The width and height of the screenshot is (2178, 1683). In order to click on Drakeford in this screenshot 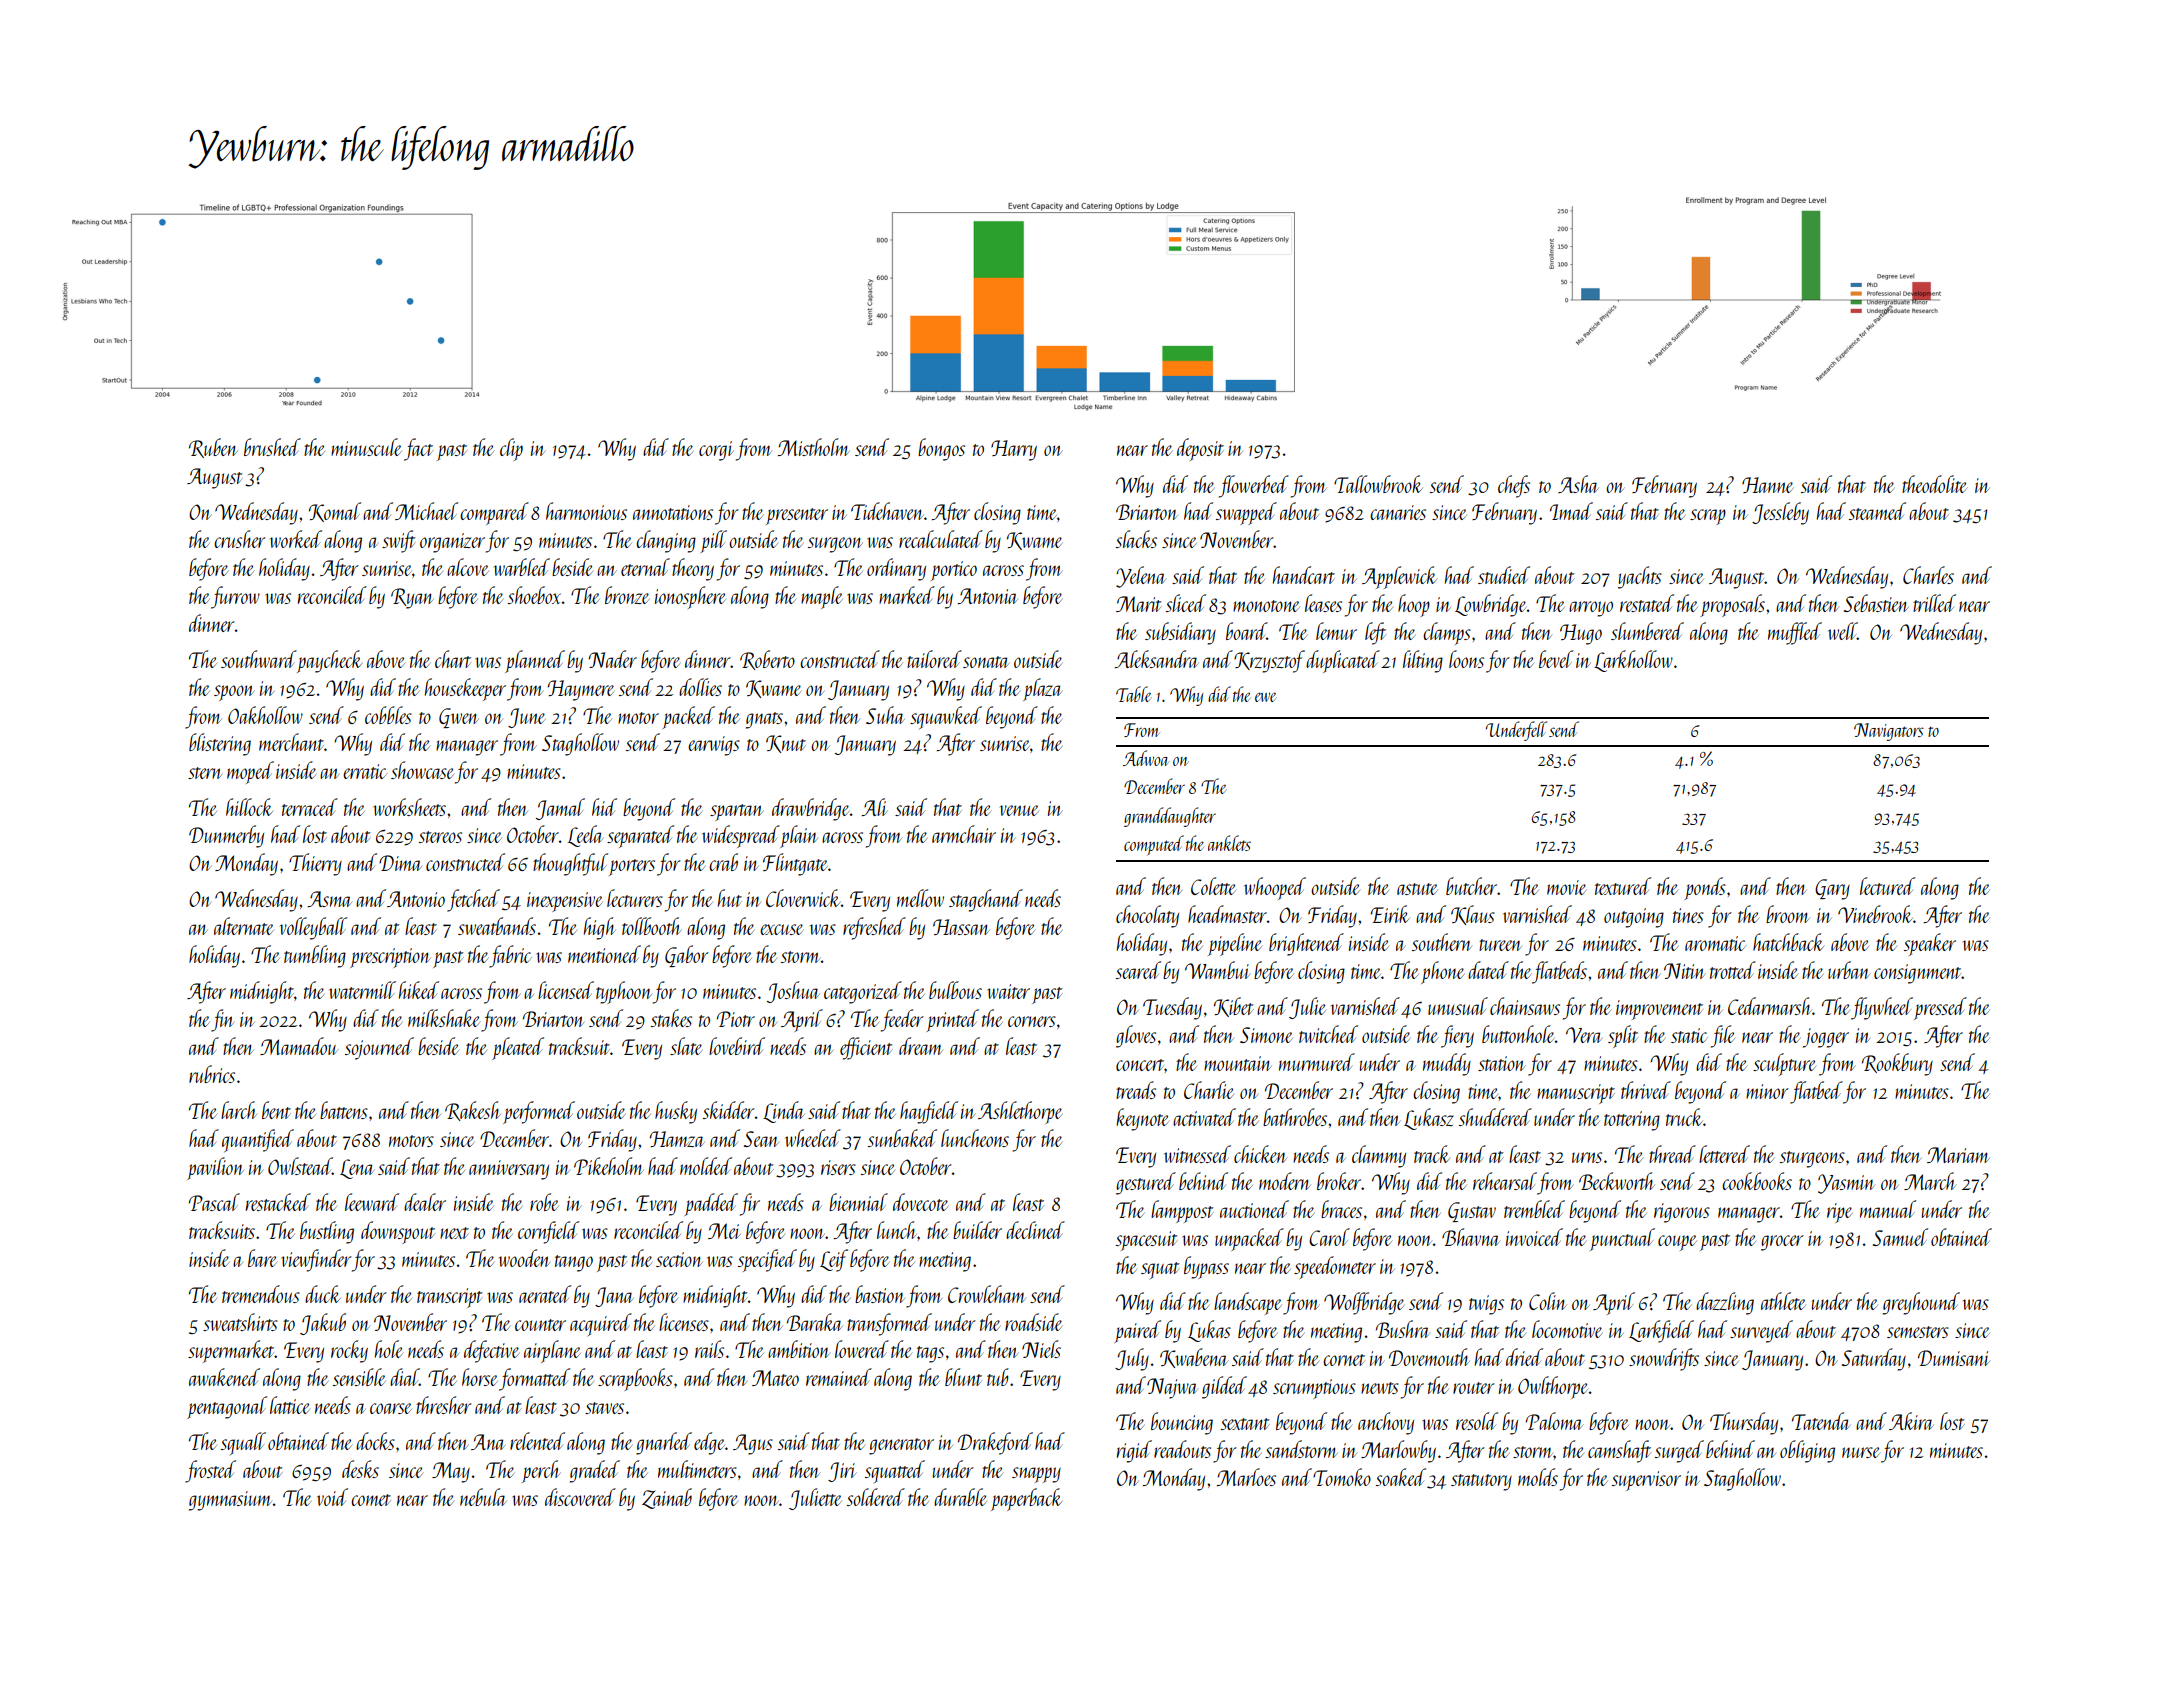, I will do `click(995, 1443)`.
